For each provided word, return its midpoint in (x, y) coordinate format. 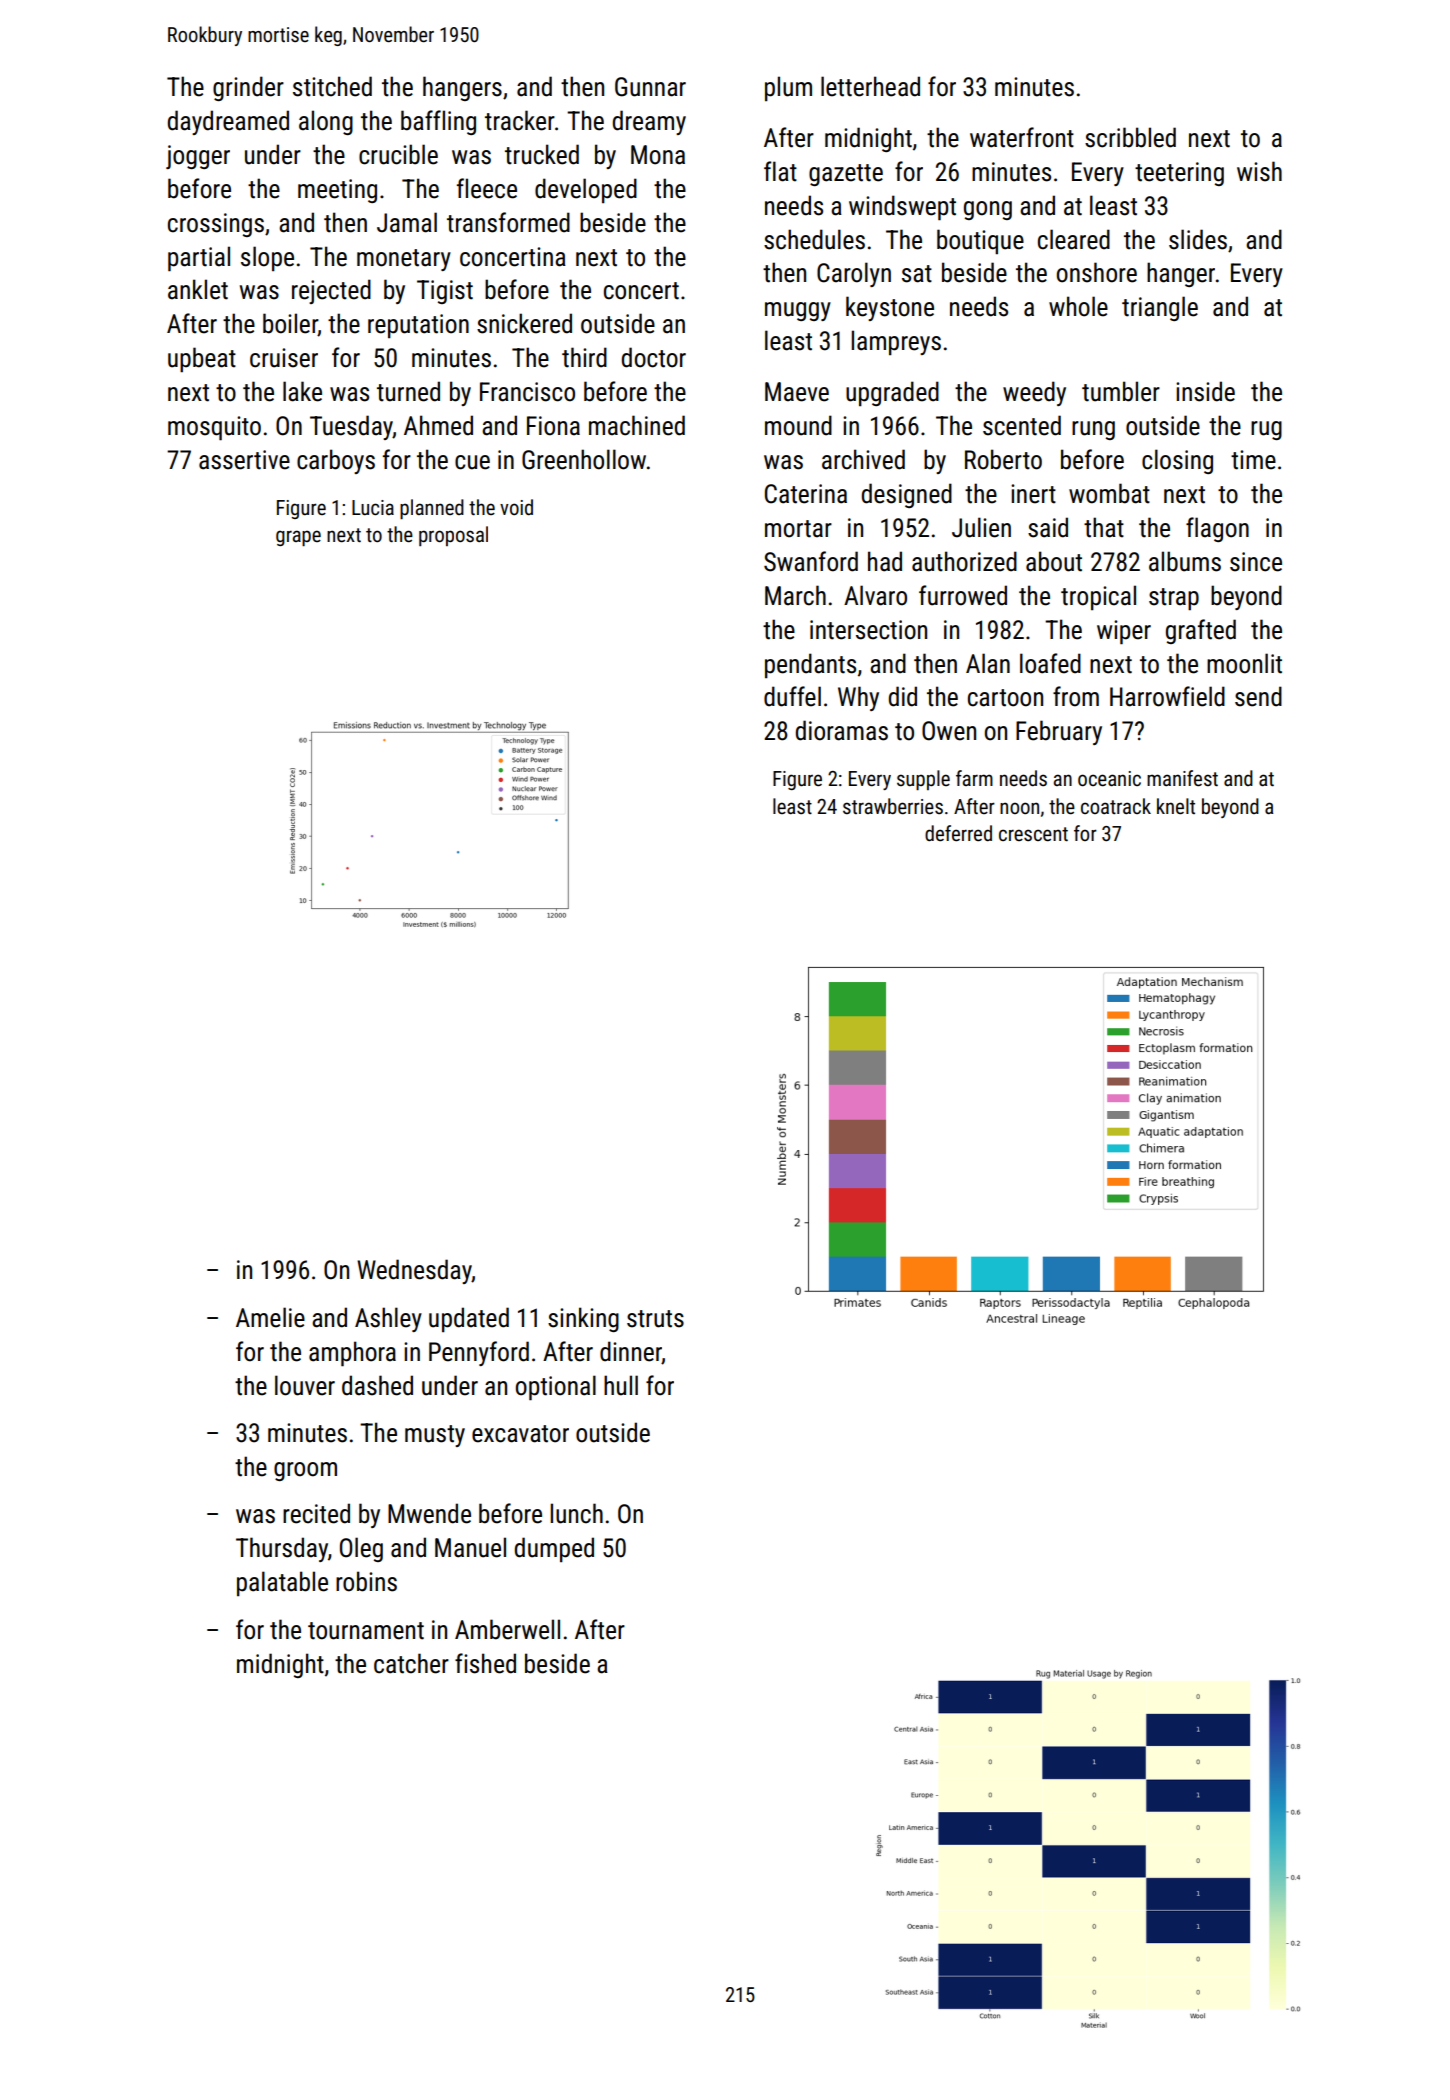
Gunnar (650, 87)
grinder (248, 88)
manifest (1182, 778)
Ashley (388, 1319)
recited (316, 1513)
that (1104, 527)
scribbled (1130, 137)
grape (298, 538)
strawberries (893, 806)
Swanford (811, 561)
